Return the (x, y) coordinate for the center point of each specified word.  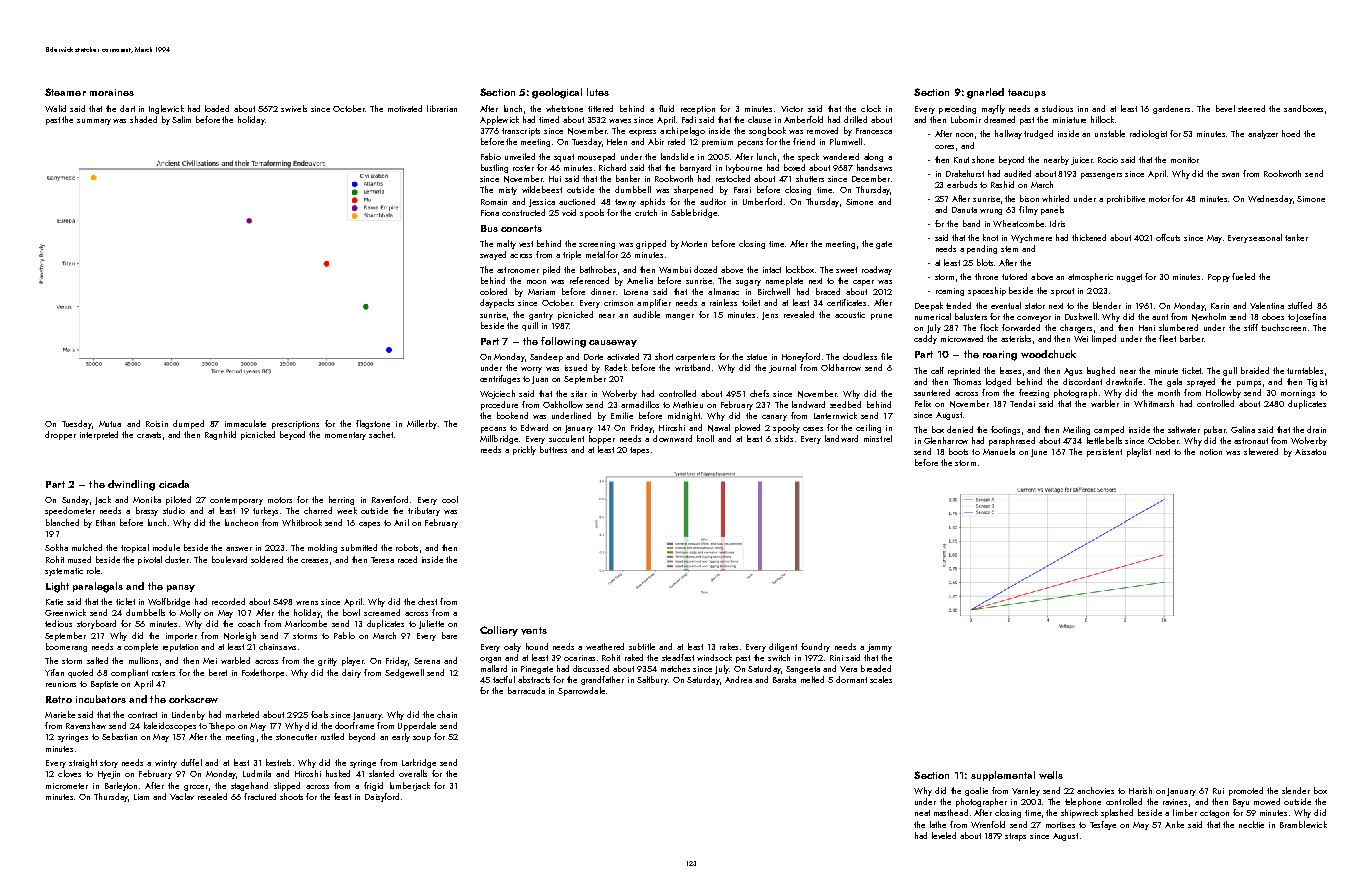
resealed (212, 796)
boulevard (229, 559)
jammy (879, 648)
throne (986, 276)
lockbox (800, 269)
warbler (1105, 403)
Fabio (491, 156)
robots (407, 547)
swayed (493, 255)
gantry (541, 316)
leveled (944, 835)
